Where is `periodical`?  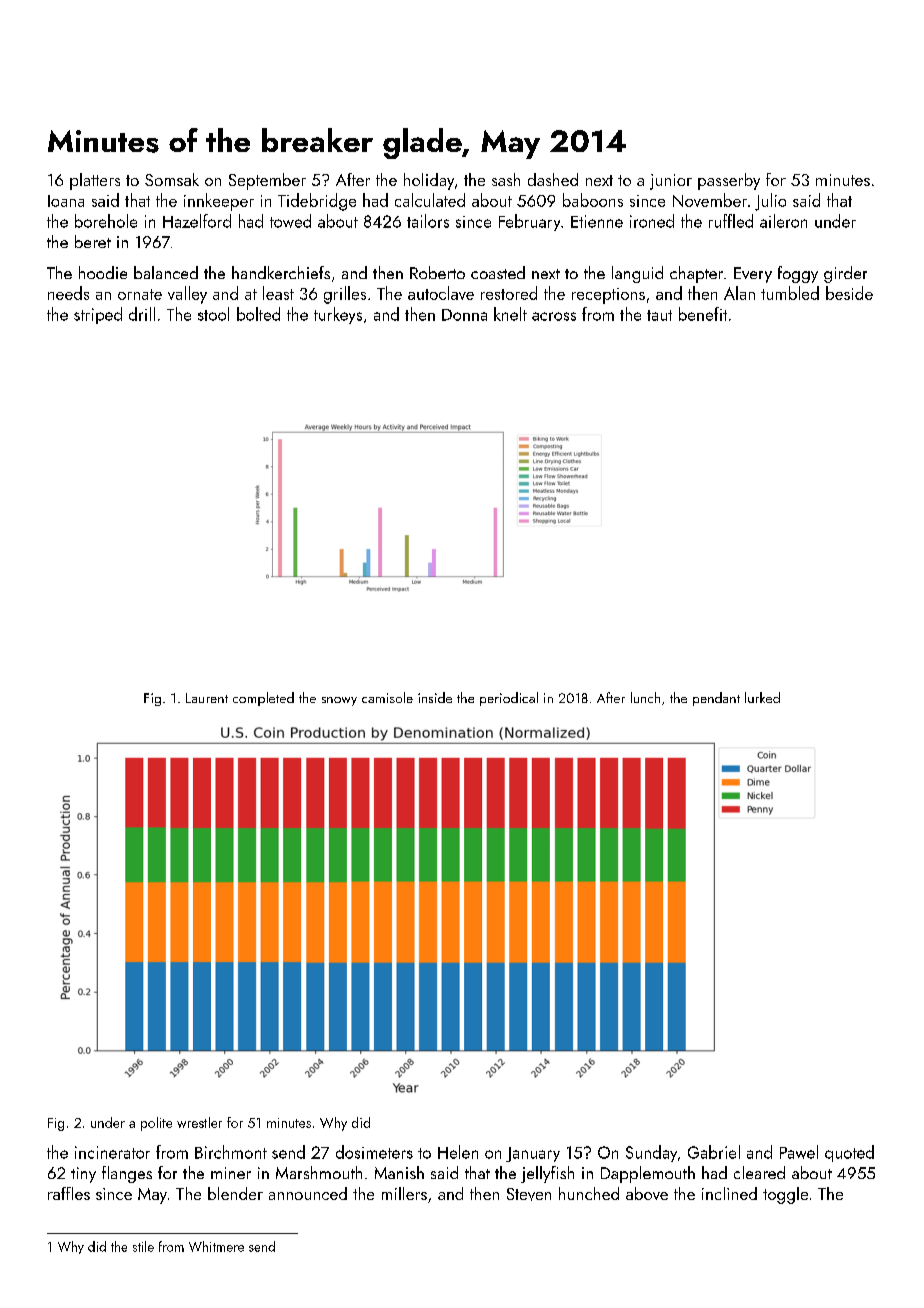 periodical is located at coordinates (509, 699).
